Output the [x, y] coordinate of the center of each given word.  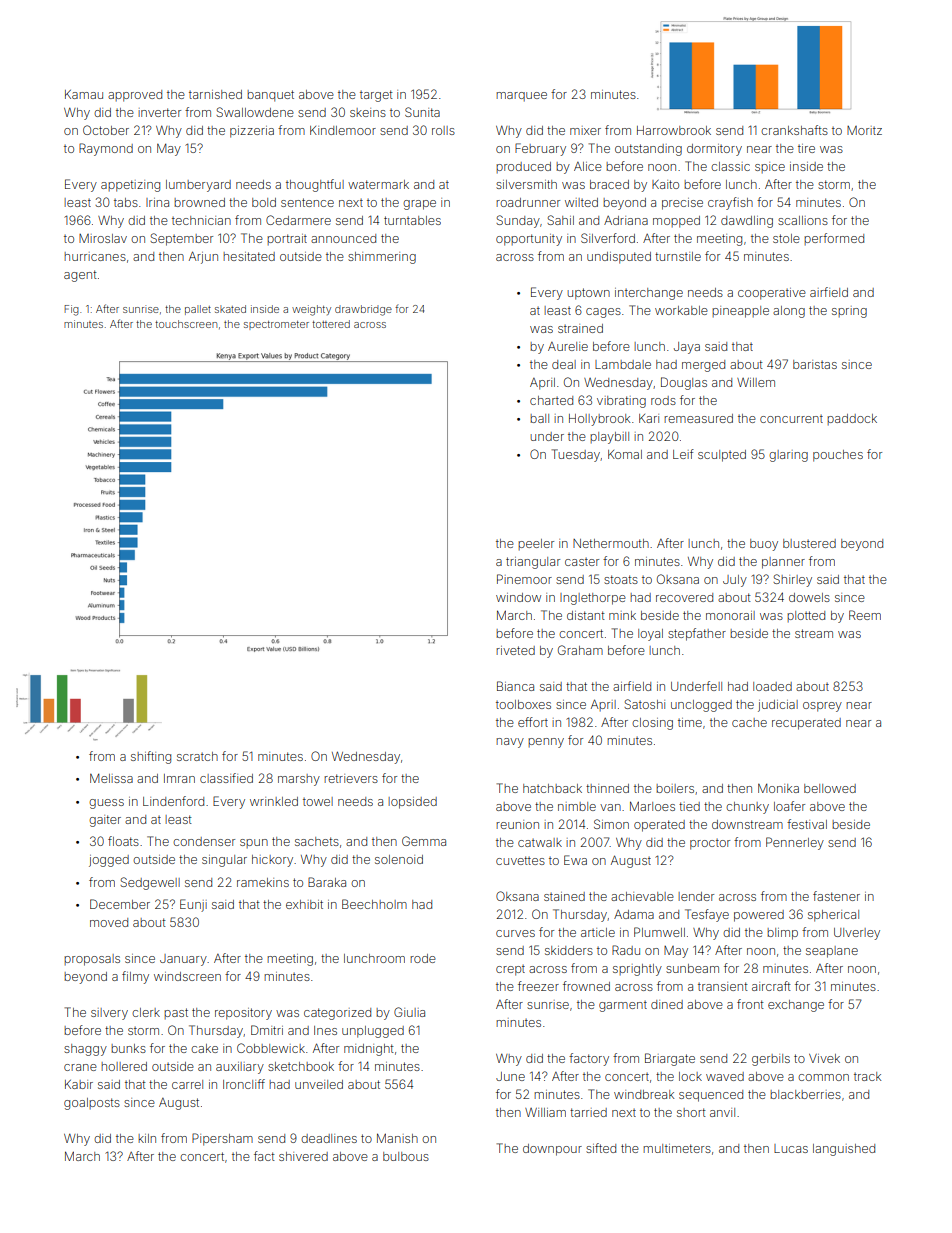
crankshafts [794, 130]
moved [109, 922]
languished [844, 1150]
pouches [838, 456]
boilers [675, 788]
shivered [303, 1156]
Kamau [84, 94]
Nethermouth [611, 543]
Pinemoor [524, 579]
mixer [585, 130]
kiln [147, 1138]
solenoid [399, 859]
